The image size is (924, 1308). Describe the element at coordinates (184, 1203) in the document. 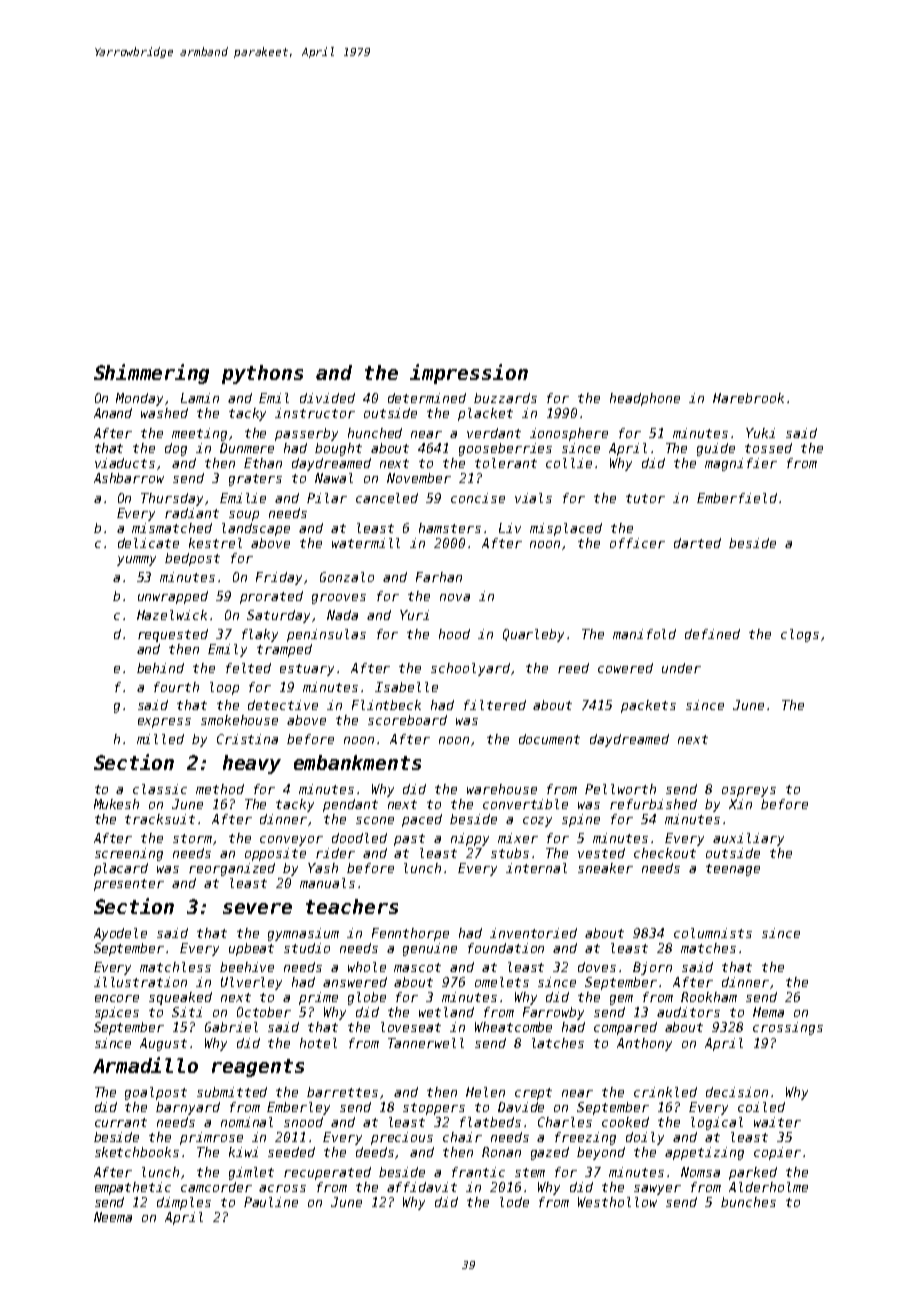

I see `dimples` at that location.
